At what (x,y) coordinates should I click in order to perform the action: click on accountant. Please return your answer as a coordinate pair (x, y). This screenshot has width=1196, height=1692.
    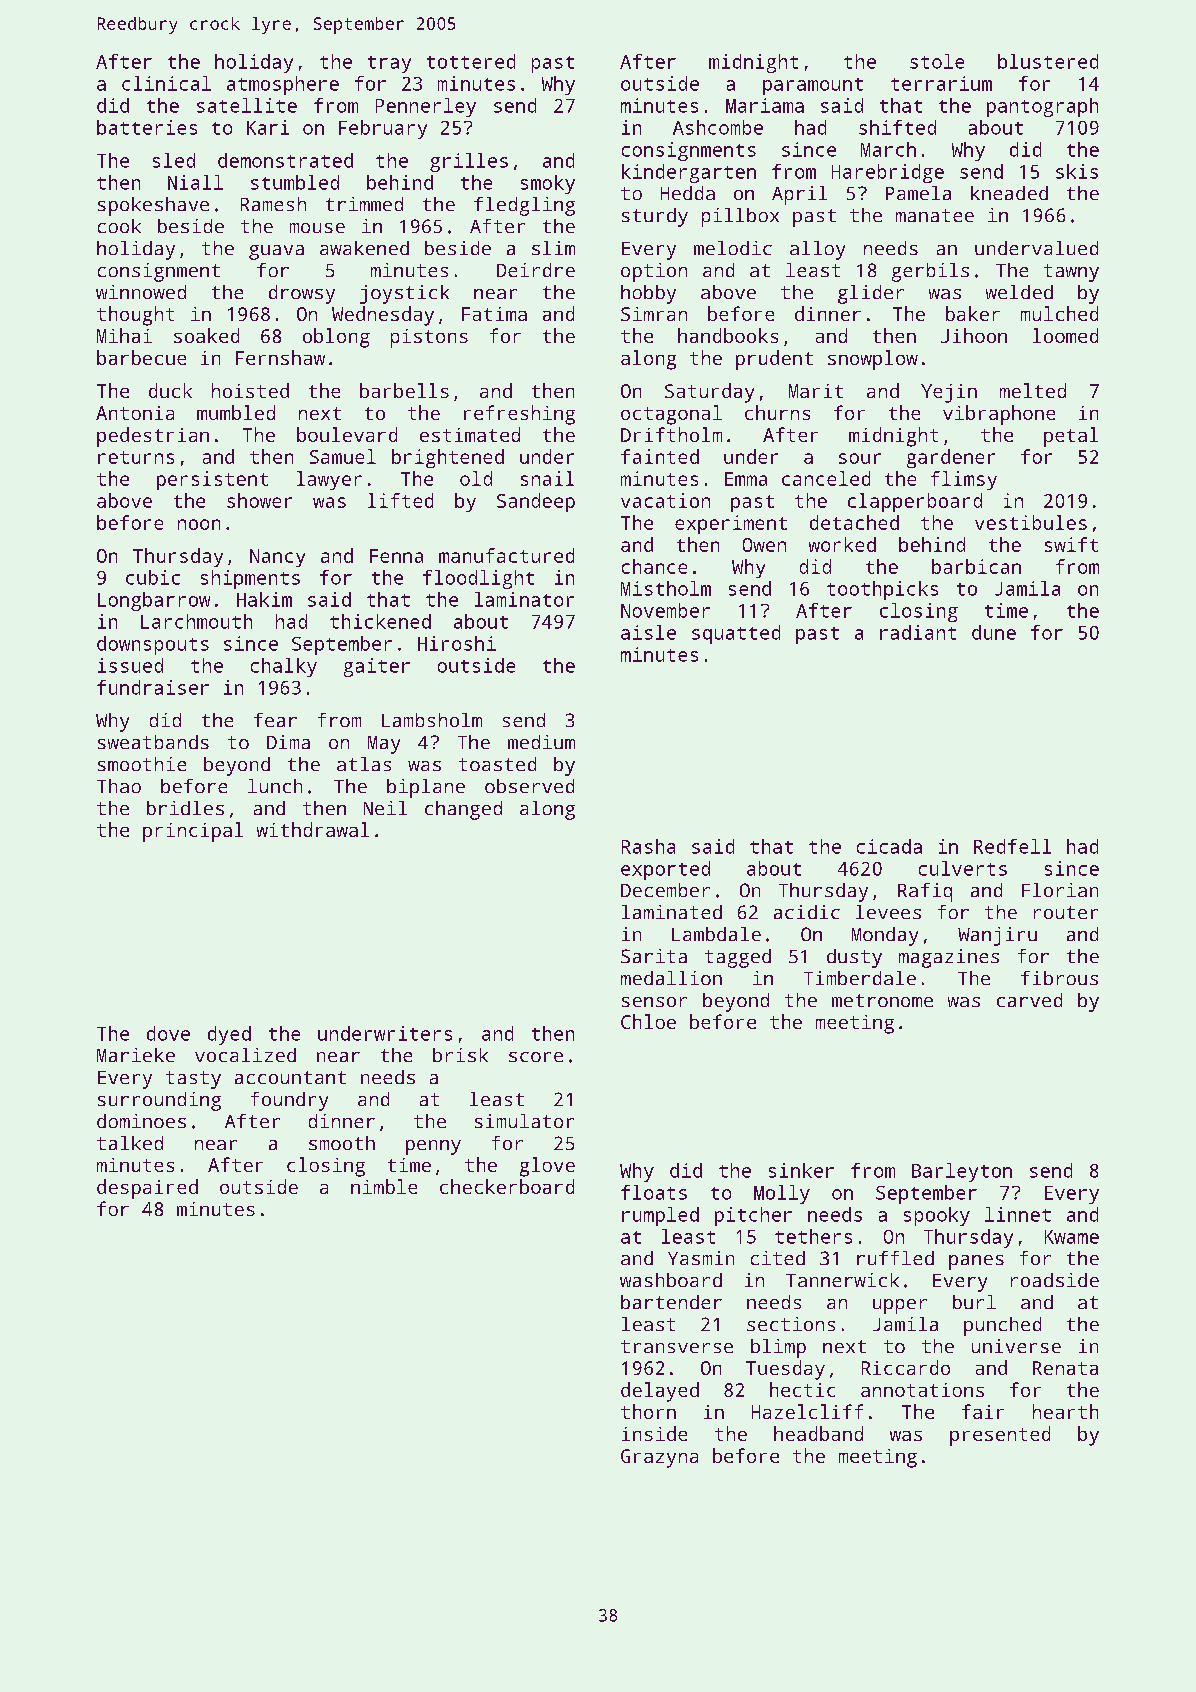
    Looking at the image, I should click on (290, 1077).
